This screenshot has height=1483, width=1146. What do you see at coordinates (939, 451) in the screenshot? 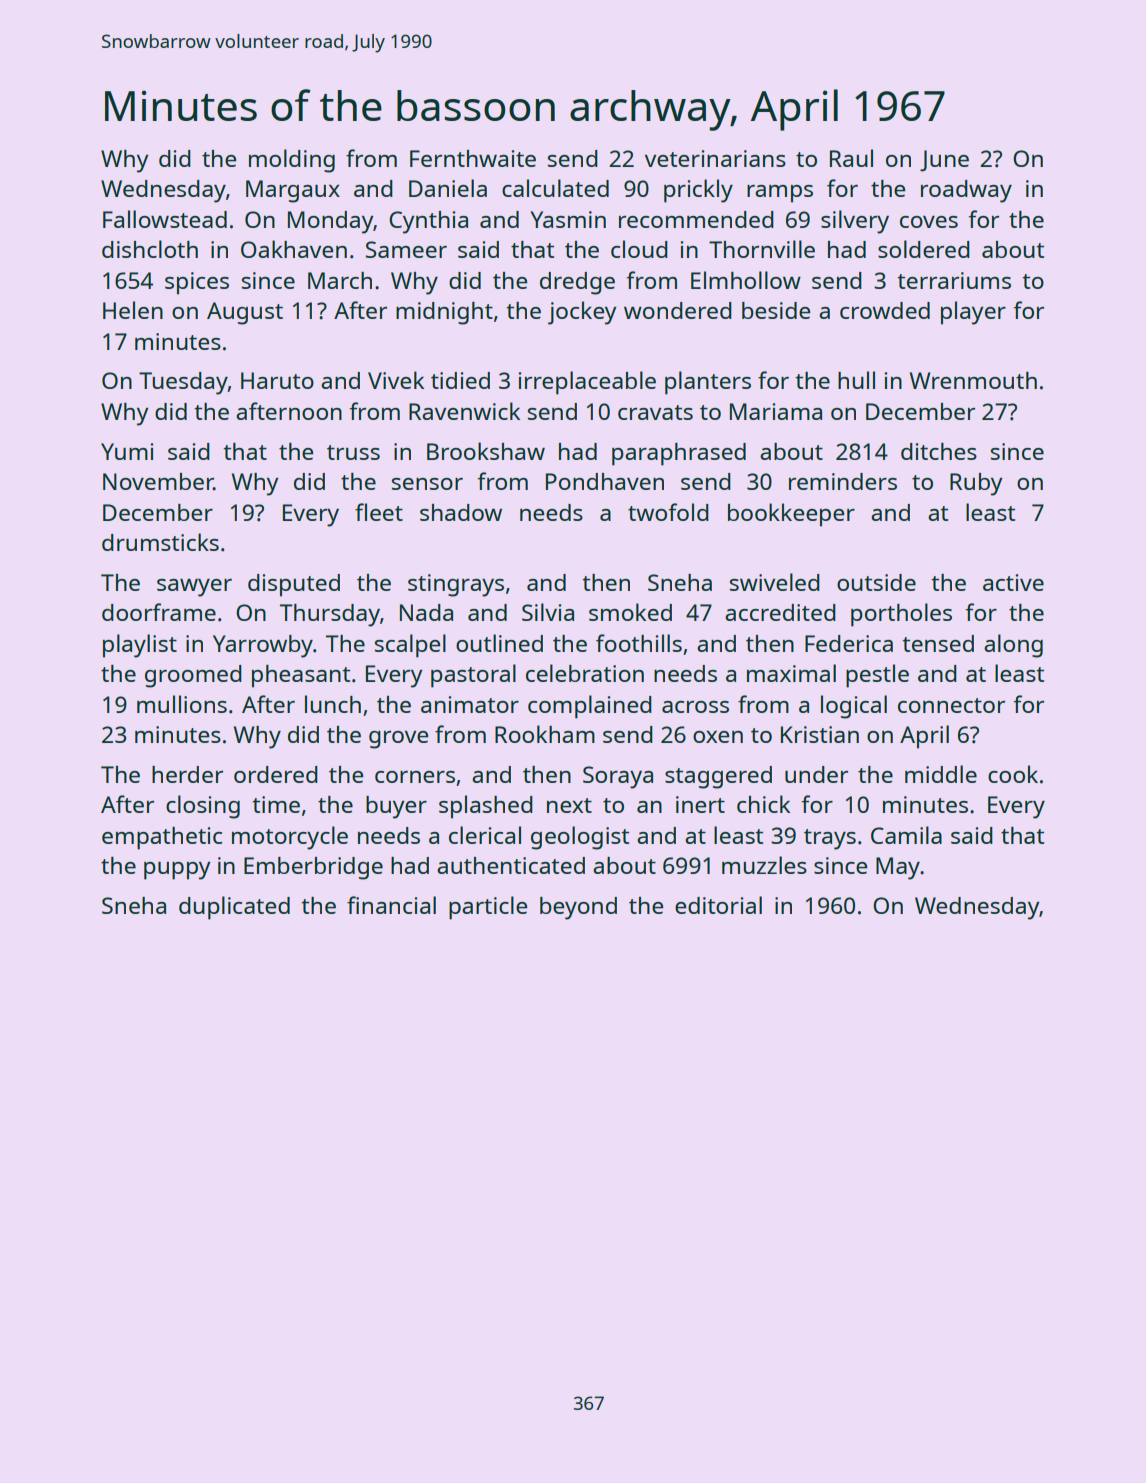
I see `ditches` at bounding box center [939, 451].
